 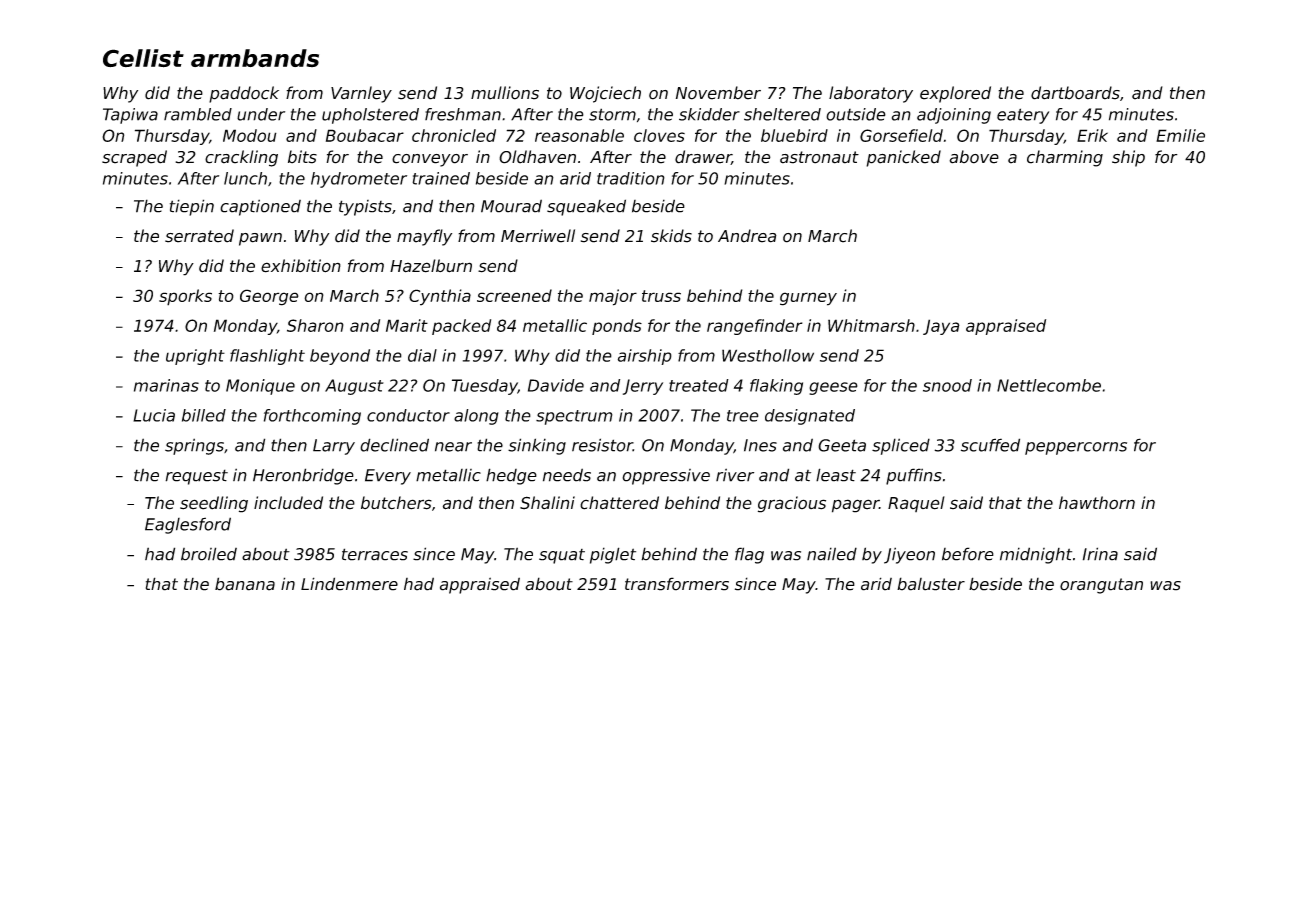 I want to click on banana, so click(x=245, y=584).
